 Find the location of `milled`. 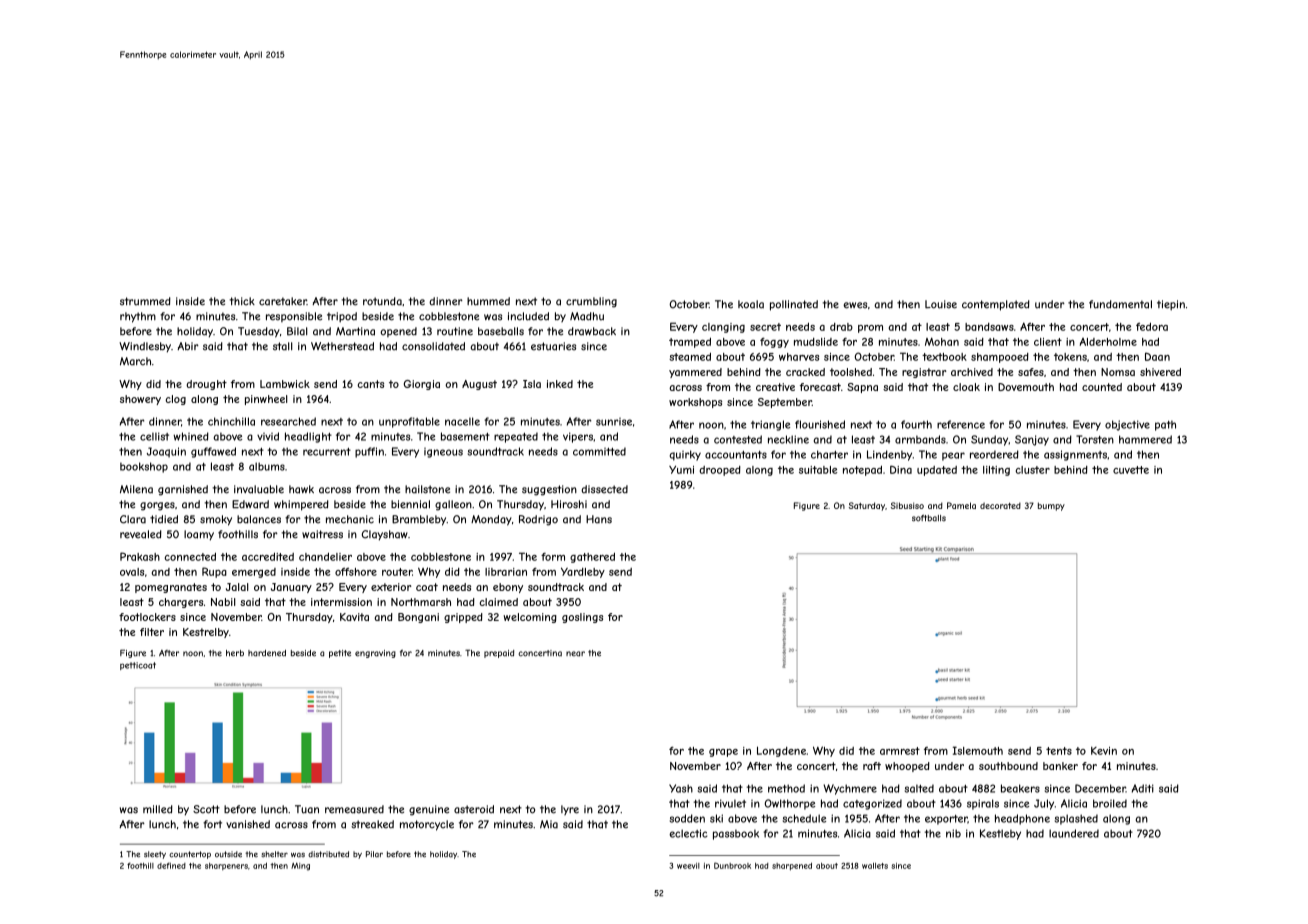

milled is located at coordinates (158, 809).
